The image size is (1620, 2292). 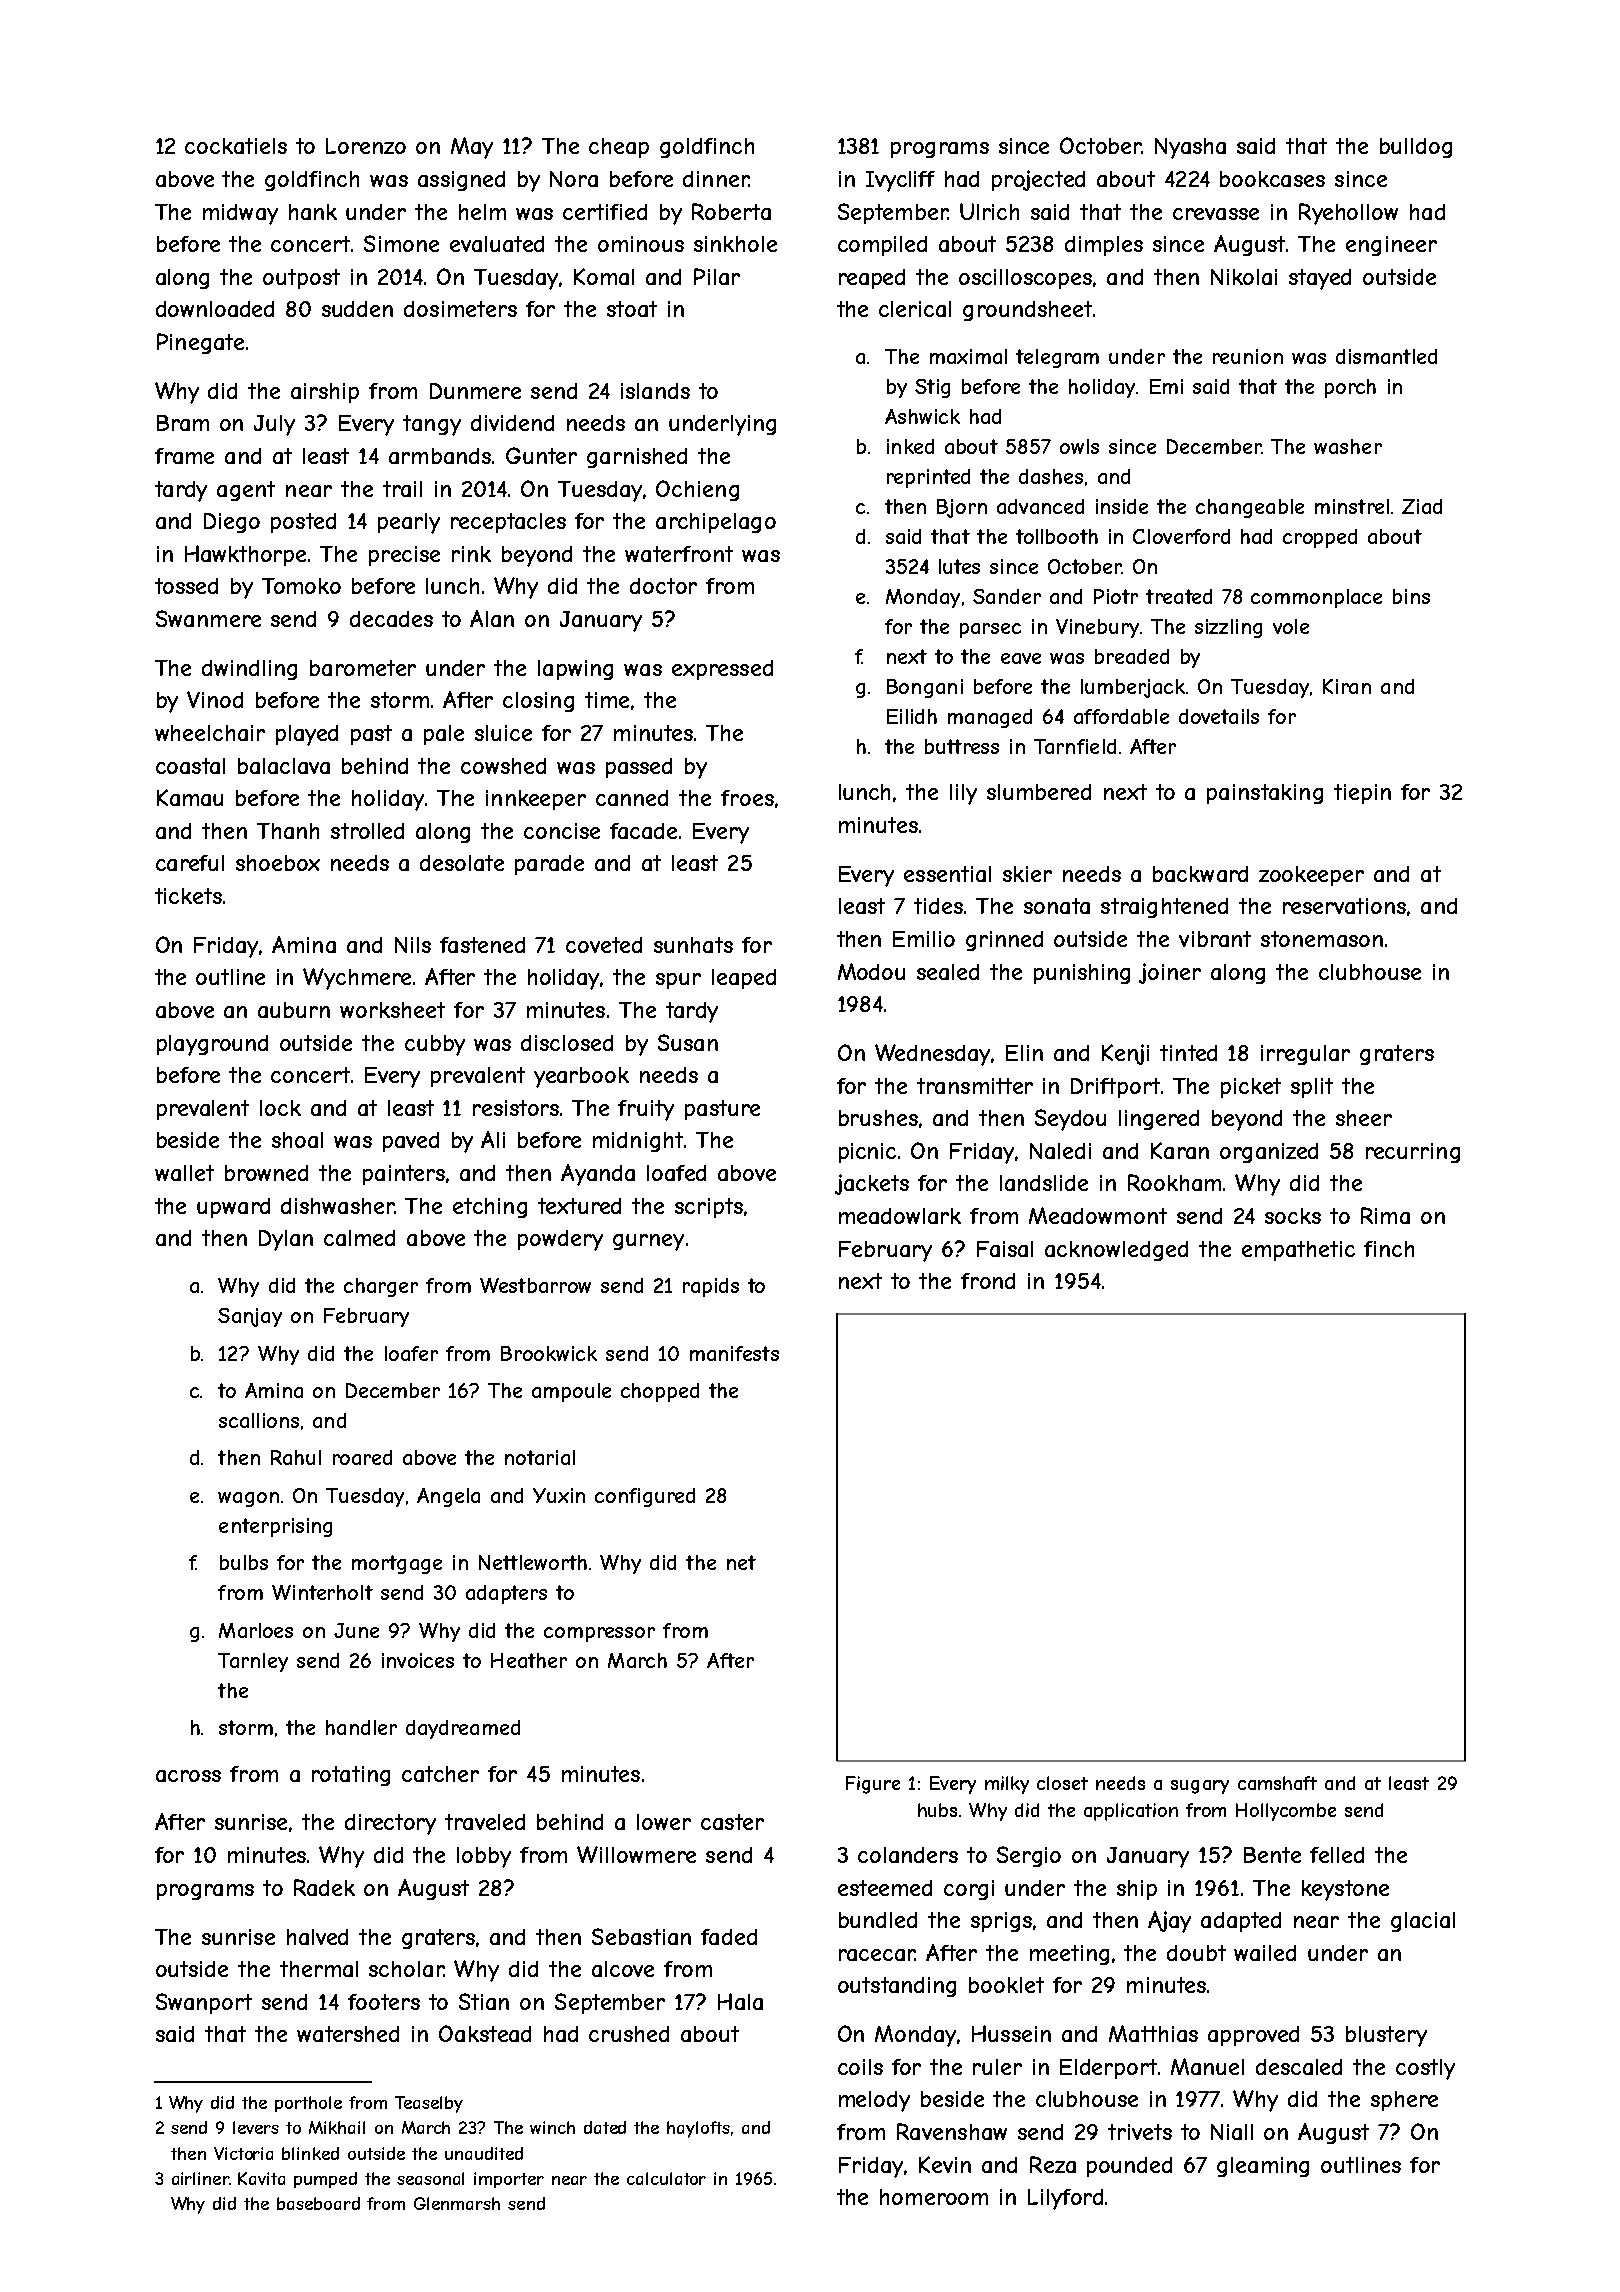 I want to click on reunion, so click(x=1248, y=356).
